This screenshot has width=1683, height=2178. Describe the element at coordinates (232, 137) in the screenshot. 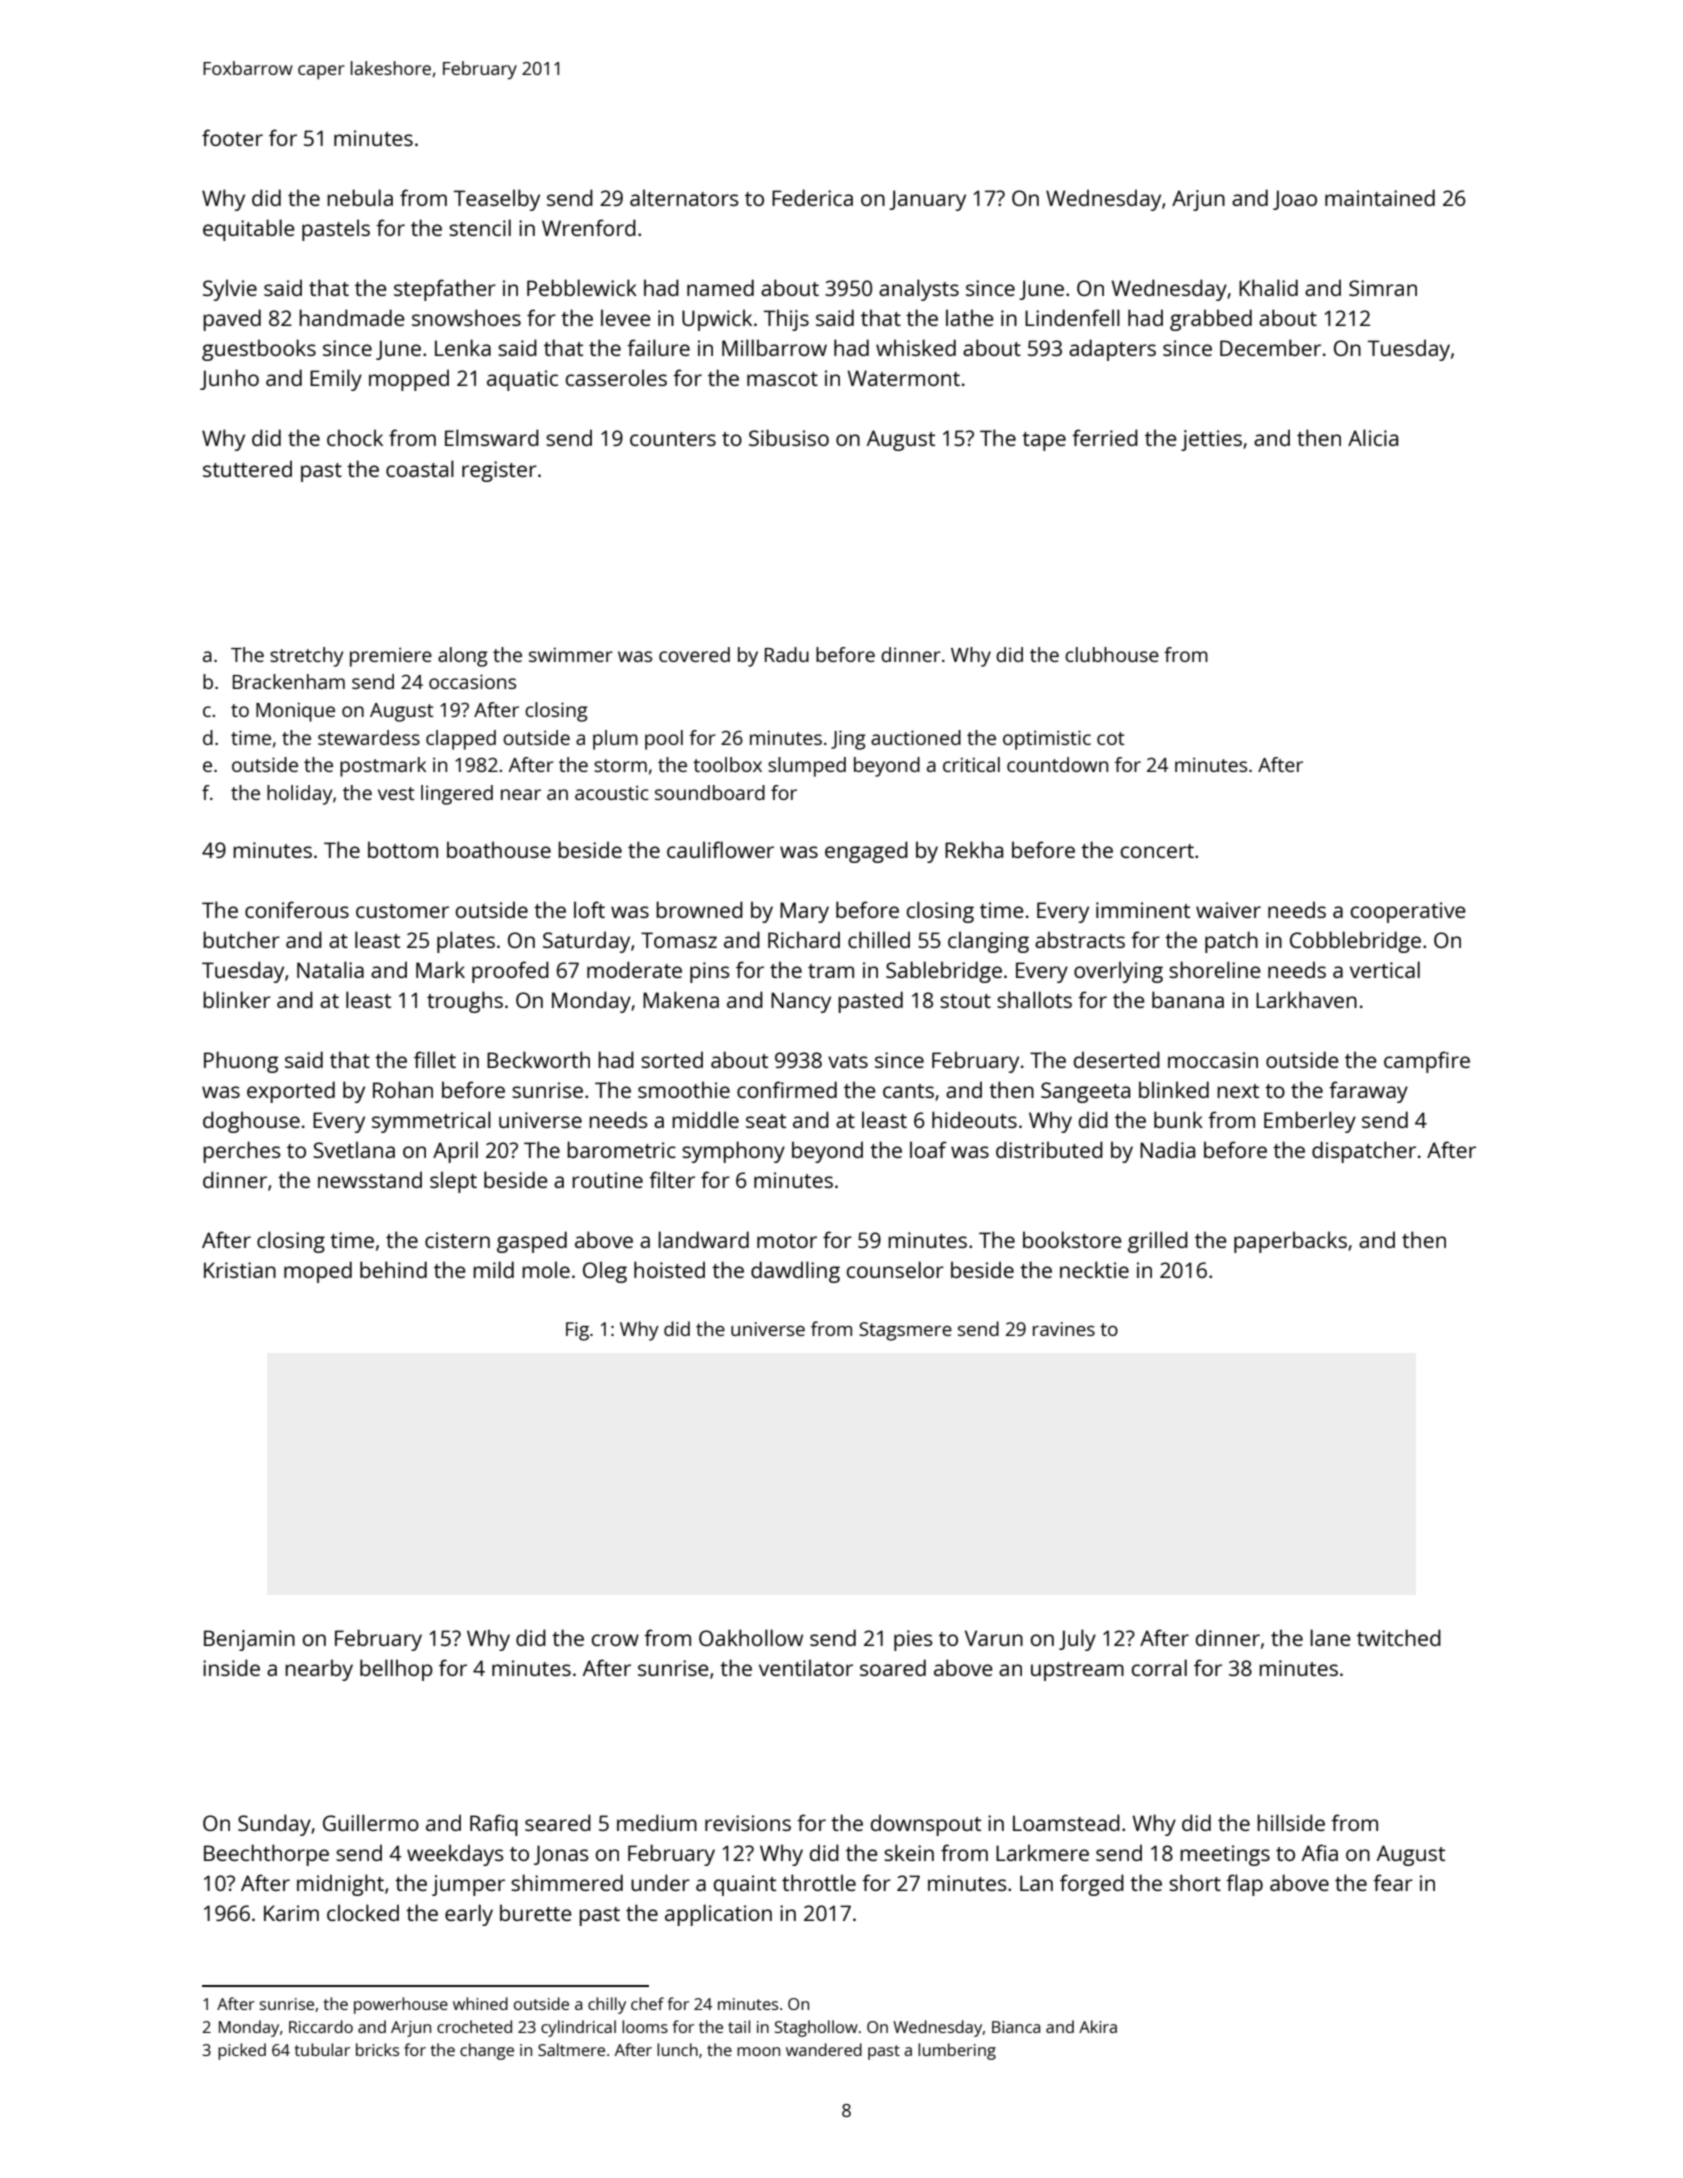

I see `footer` at that location.
